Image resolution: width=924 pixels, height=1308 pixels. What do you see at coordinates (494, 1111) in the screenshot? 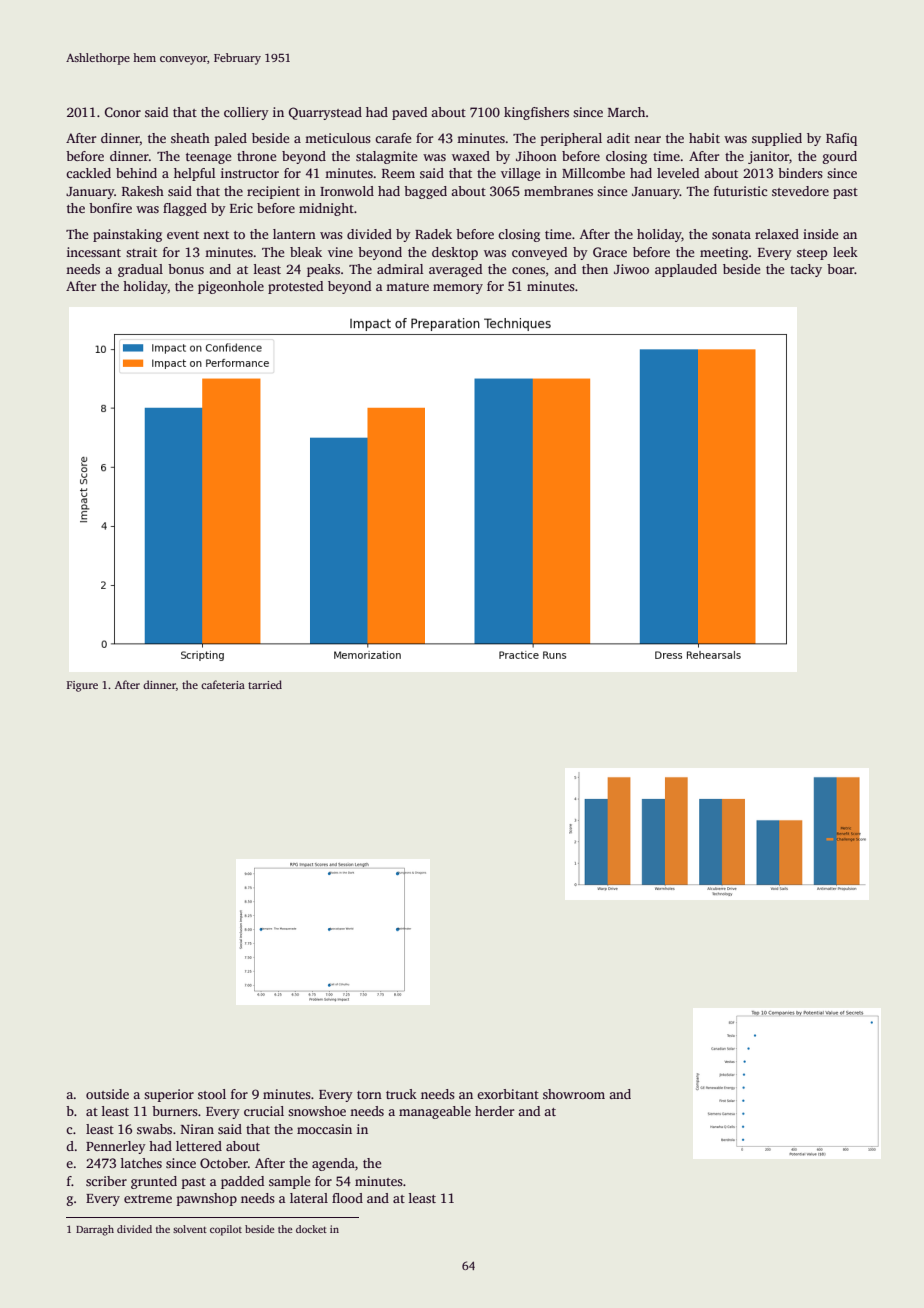
I see `herder` at bounding box center [494, 1111].
